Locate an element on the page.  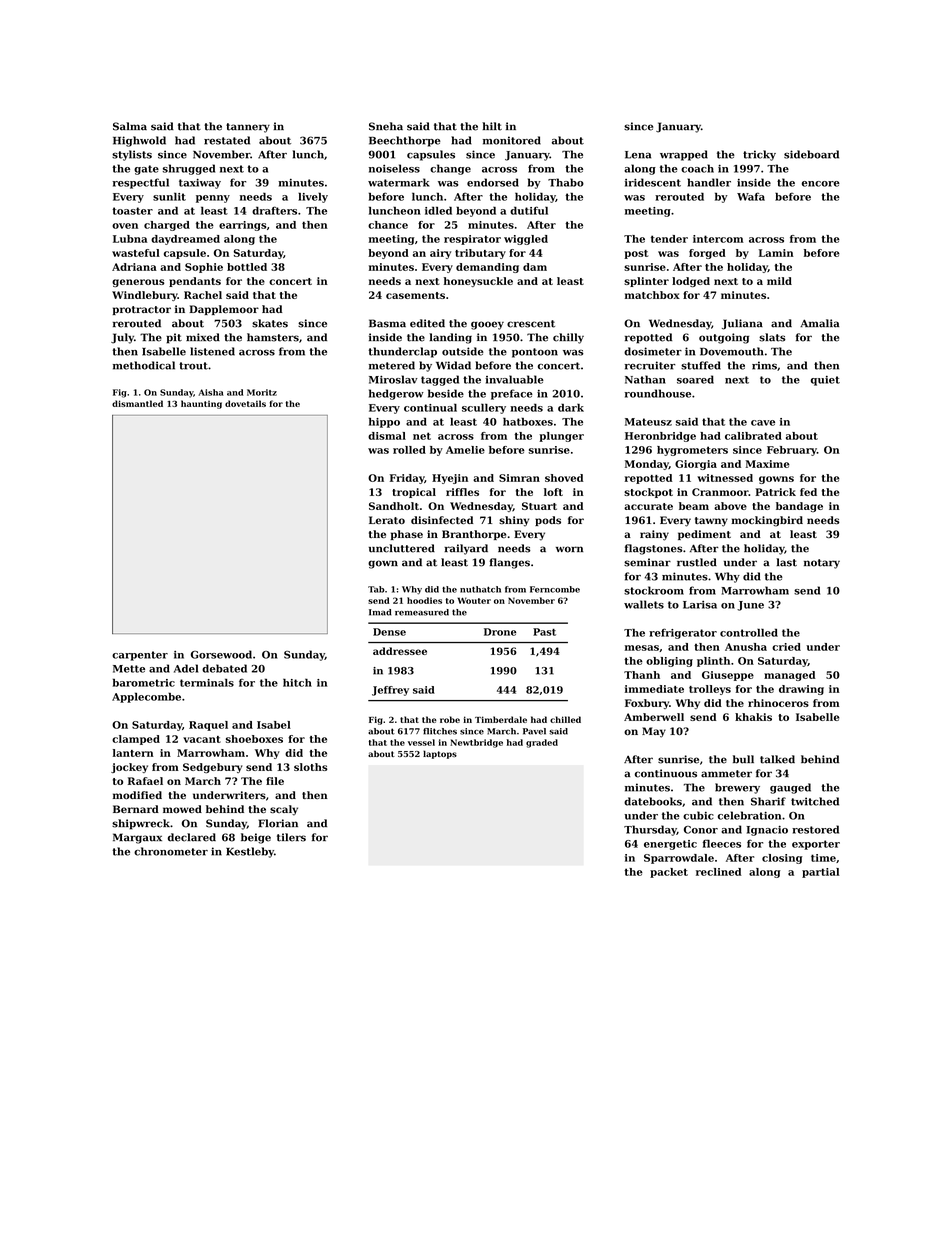
restated is located at coordinates (227, 140).
